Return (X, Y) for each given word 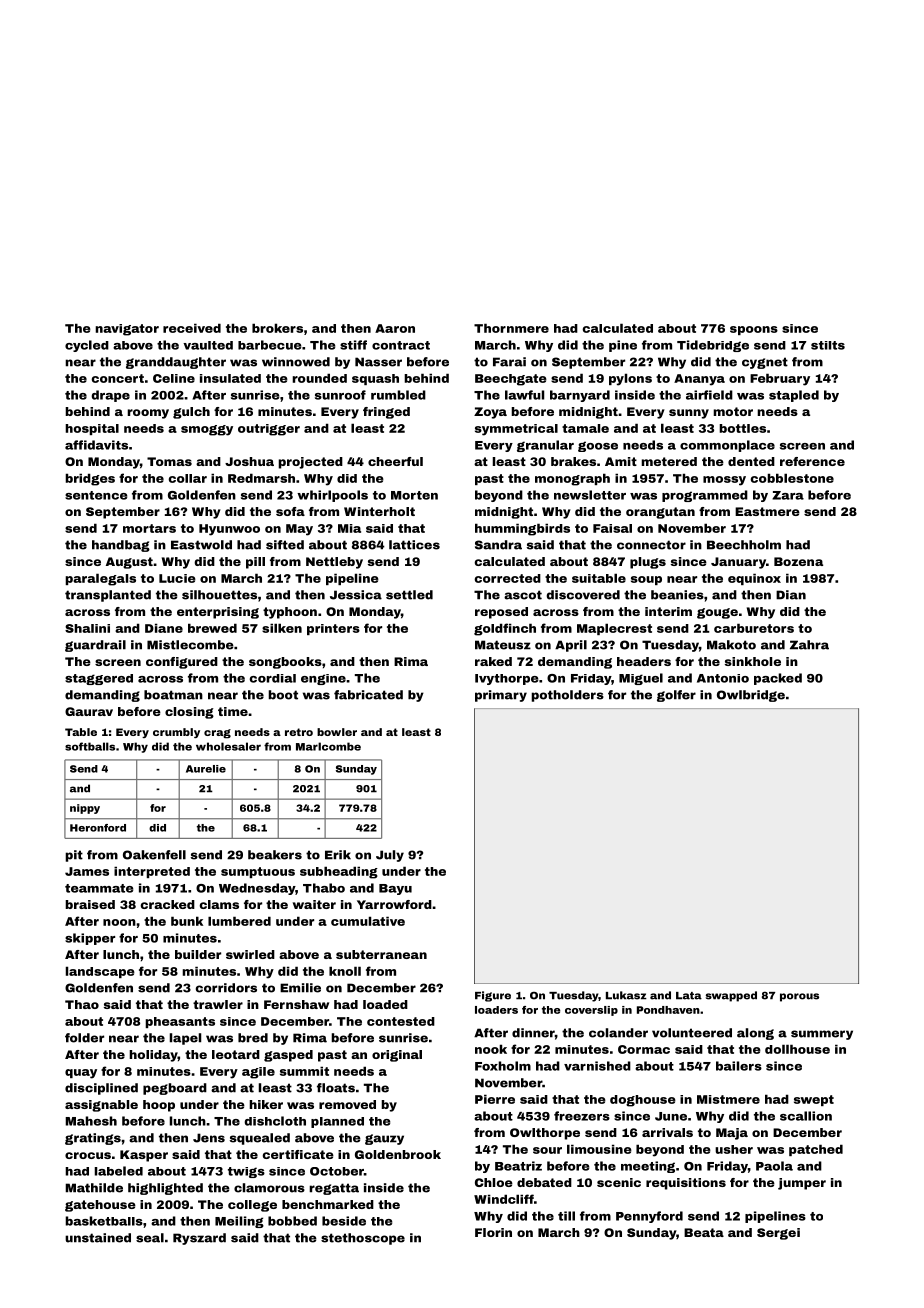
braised (90, 904)
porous (799, 997)
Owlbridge (751, 696)
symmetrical (516, 430)
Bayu (395, 889)
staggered (99, 679)
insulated (230, 378)
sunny (689, 414)
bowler (337, 732)
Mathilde (94, 1188)
